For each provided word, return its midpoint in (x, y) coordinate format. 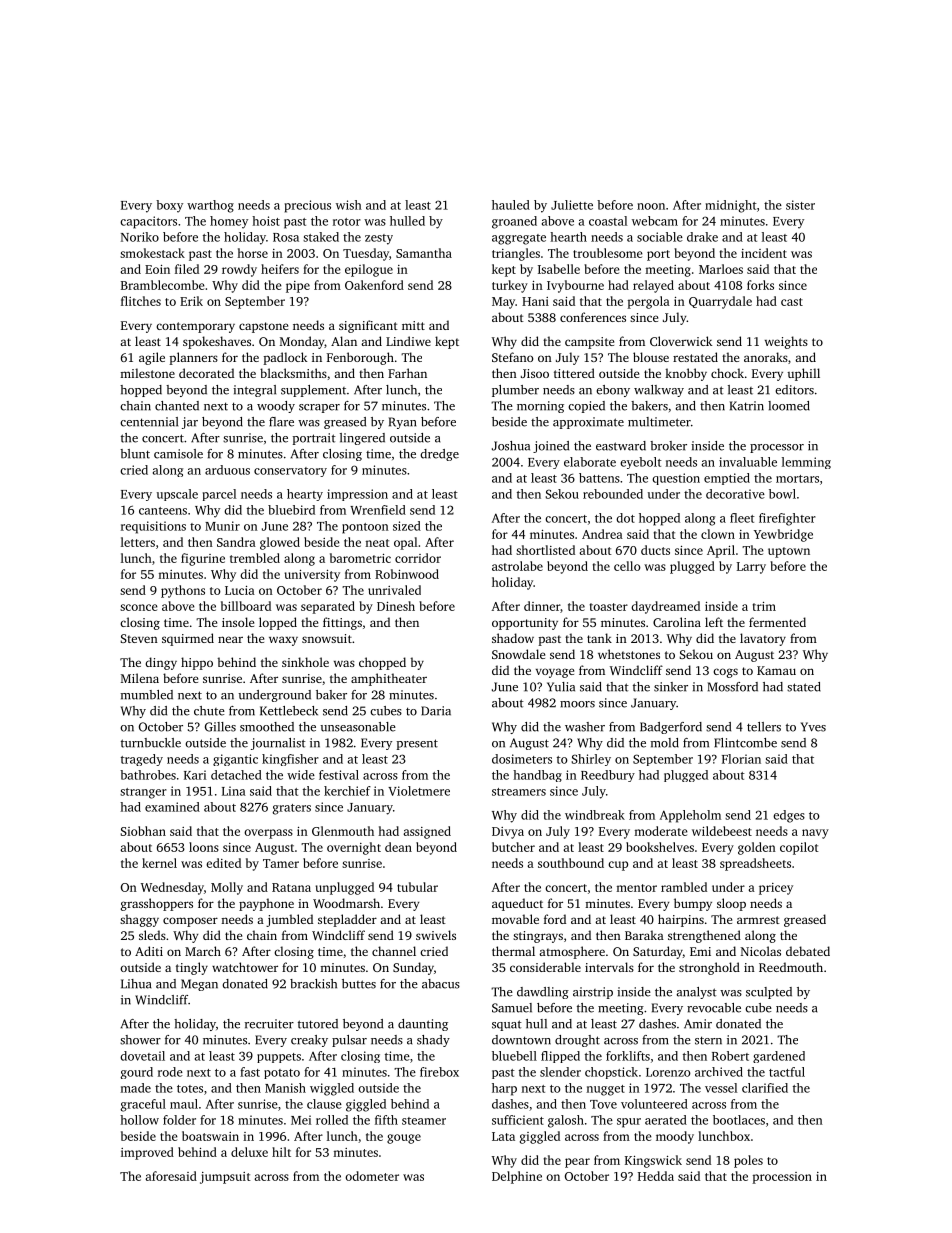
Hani (535, 301)
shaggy (139, 920)
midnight (731, 206)
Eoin (157, 269)
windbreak (595, 815)
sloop (731, 904)
